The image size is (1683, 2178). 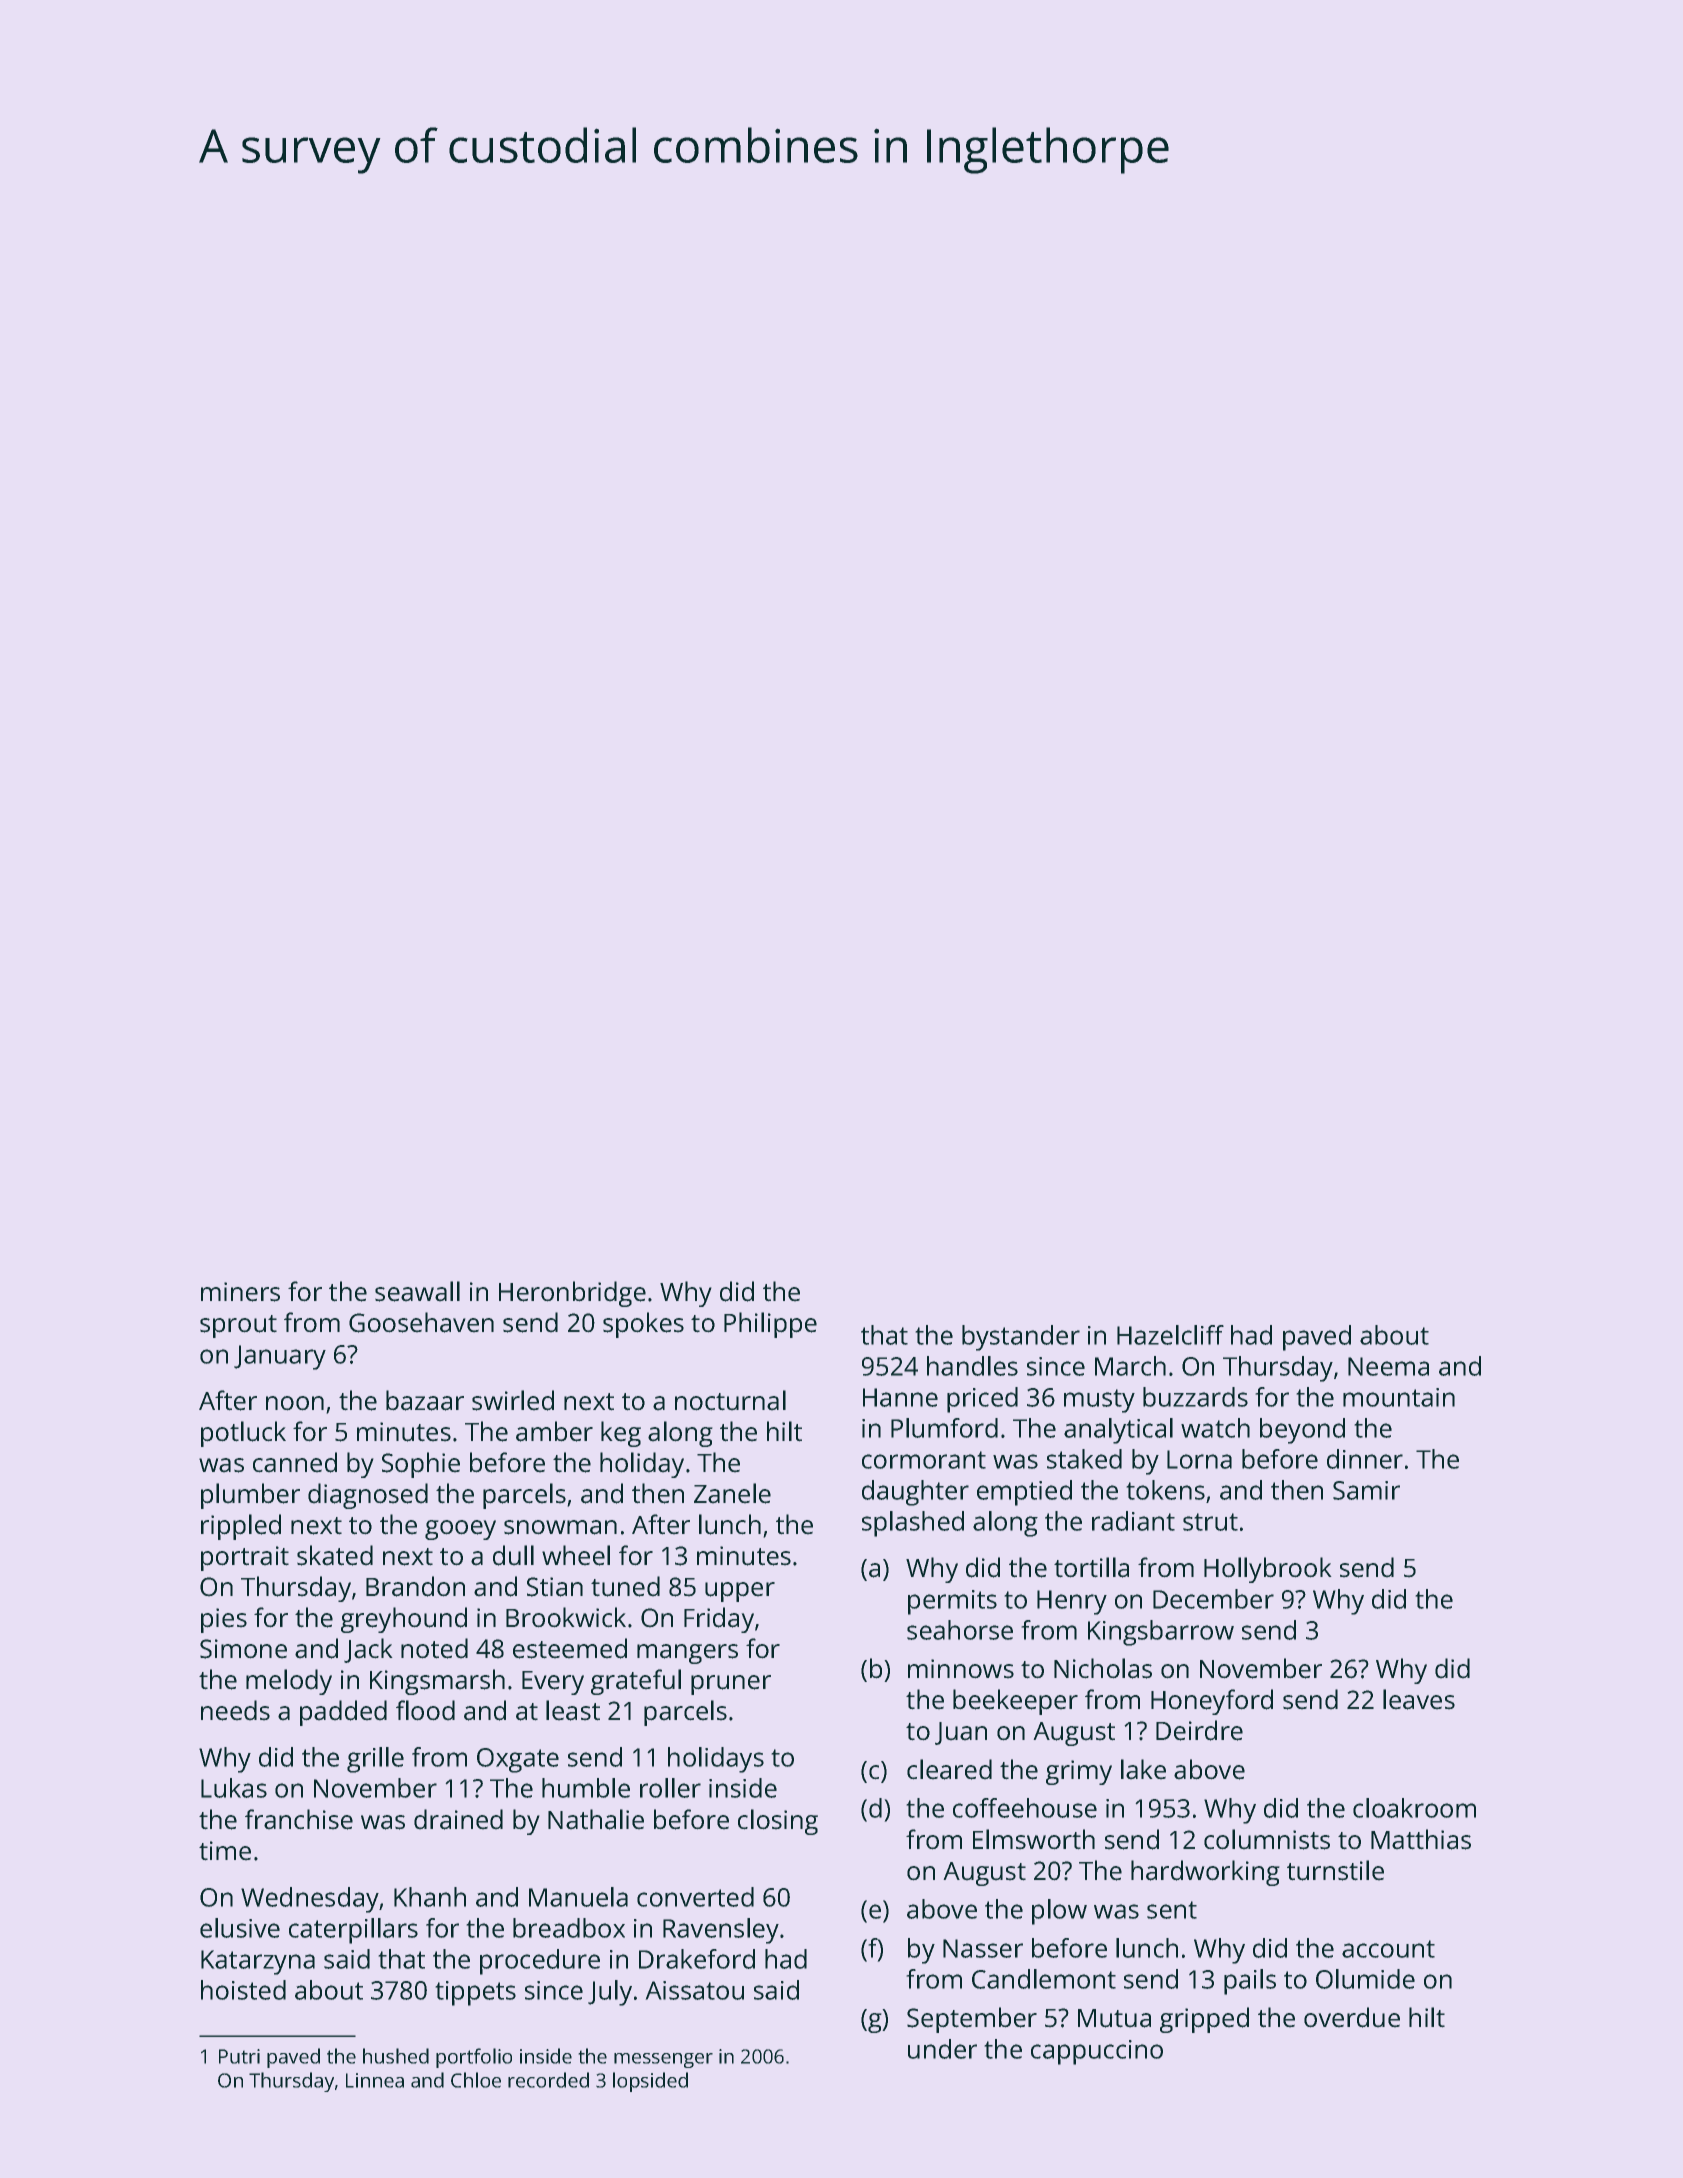 I want to click on lopsided, so click(x=650, y=2082).
